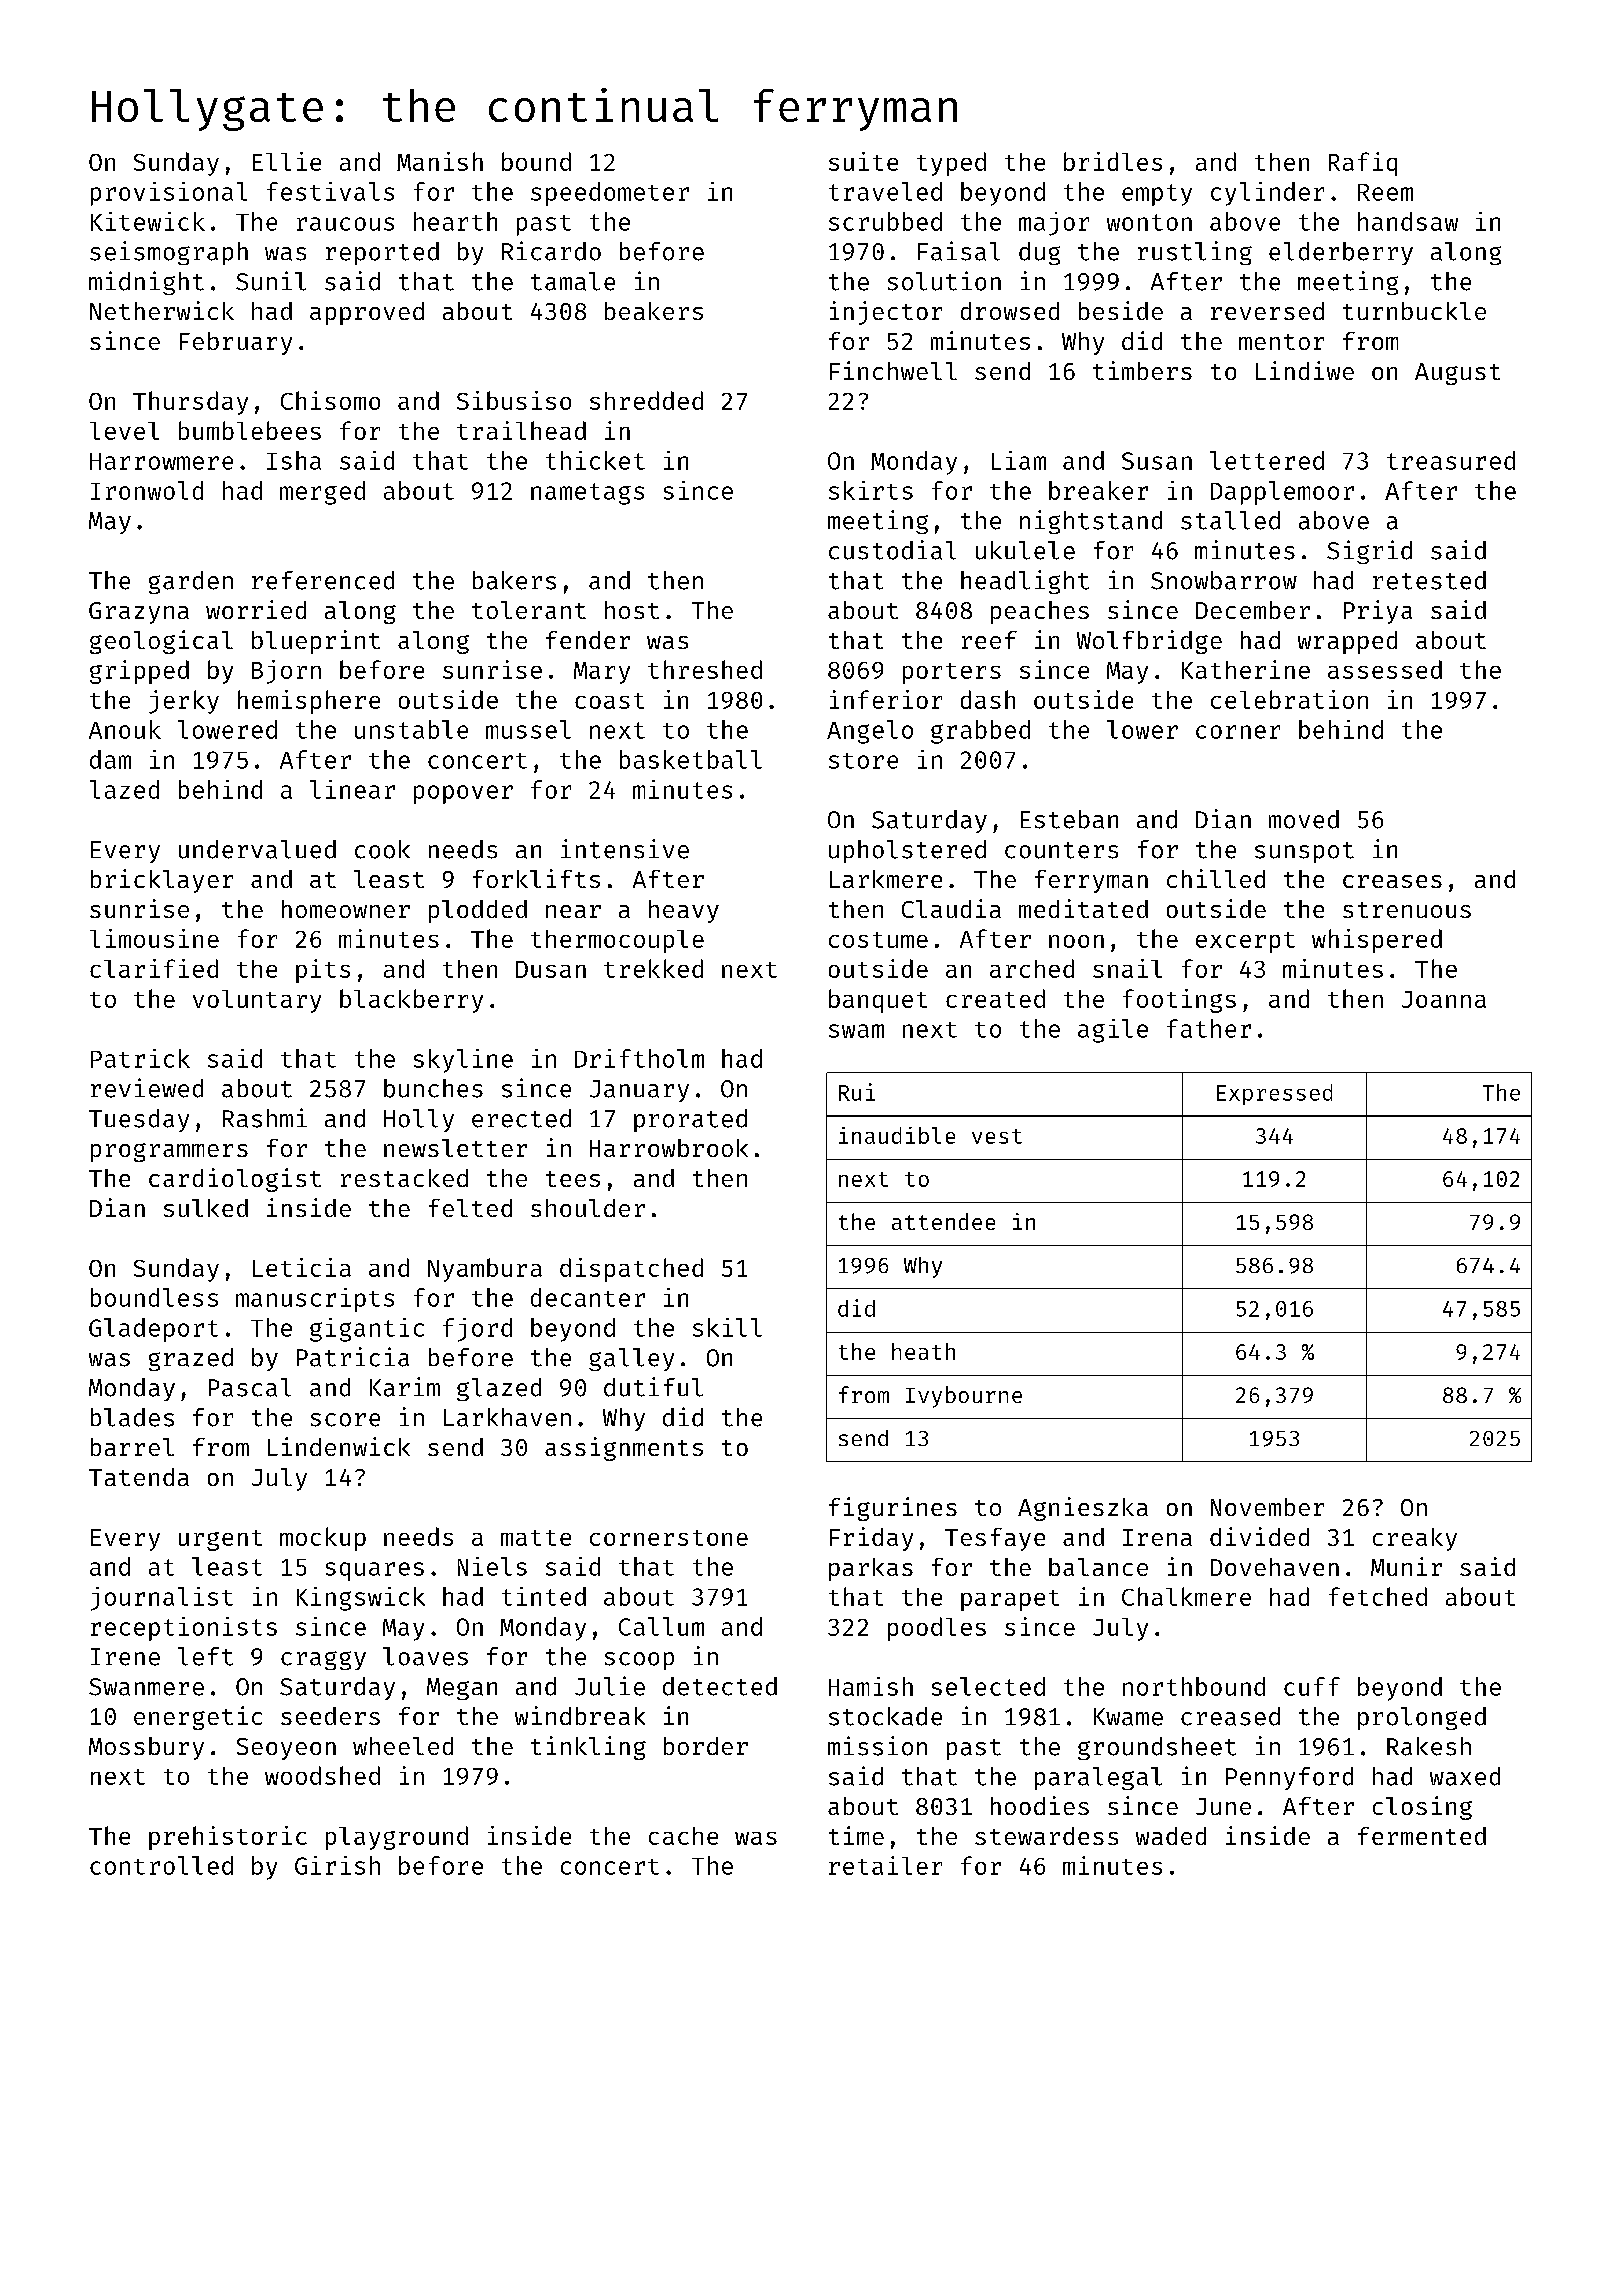 Image resolution: width=1620 pixels, height=2292 pixels. I want to click on Girish, so click(337, 1865).
